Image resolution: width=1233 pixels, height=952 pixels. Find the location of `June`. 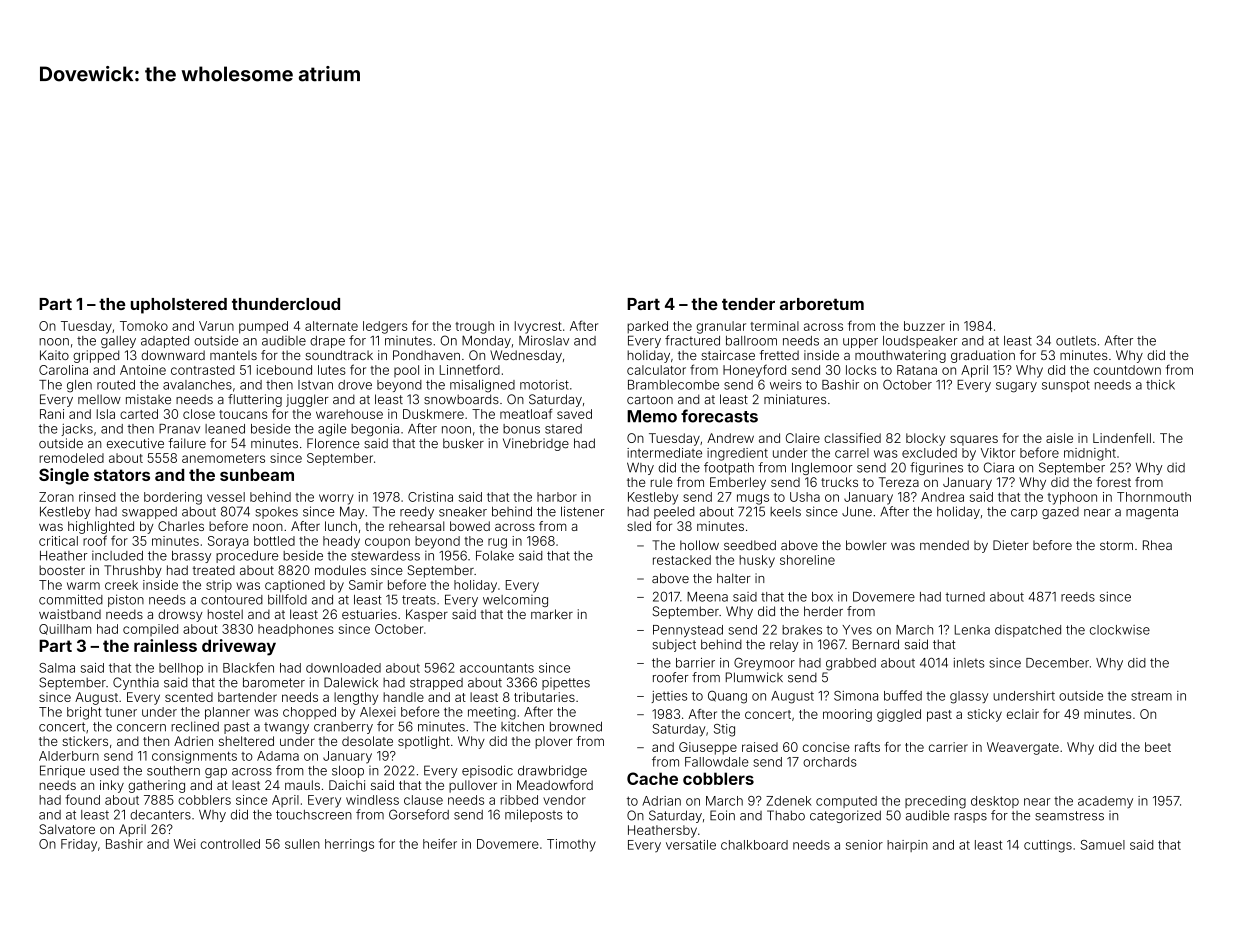

June is located at coordinates (857, 511).
